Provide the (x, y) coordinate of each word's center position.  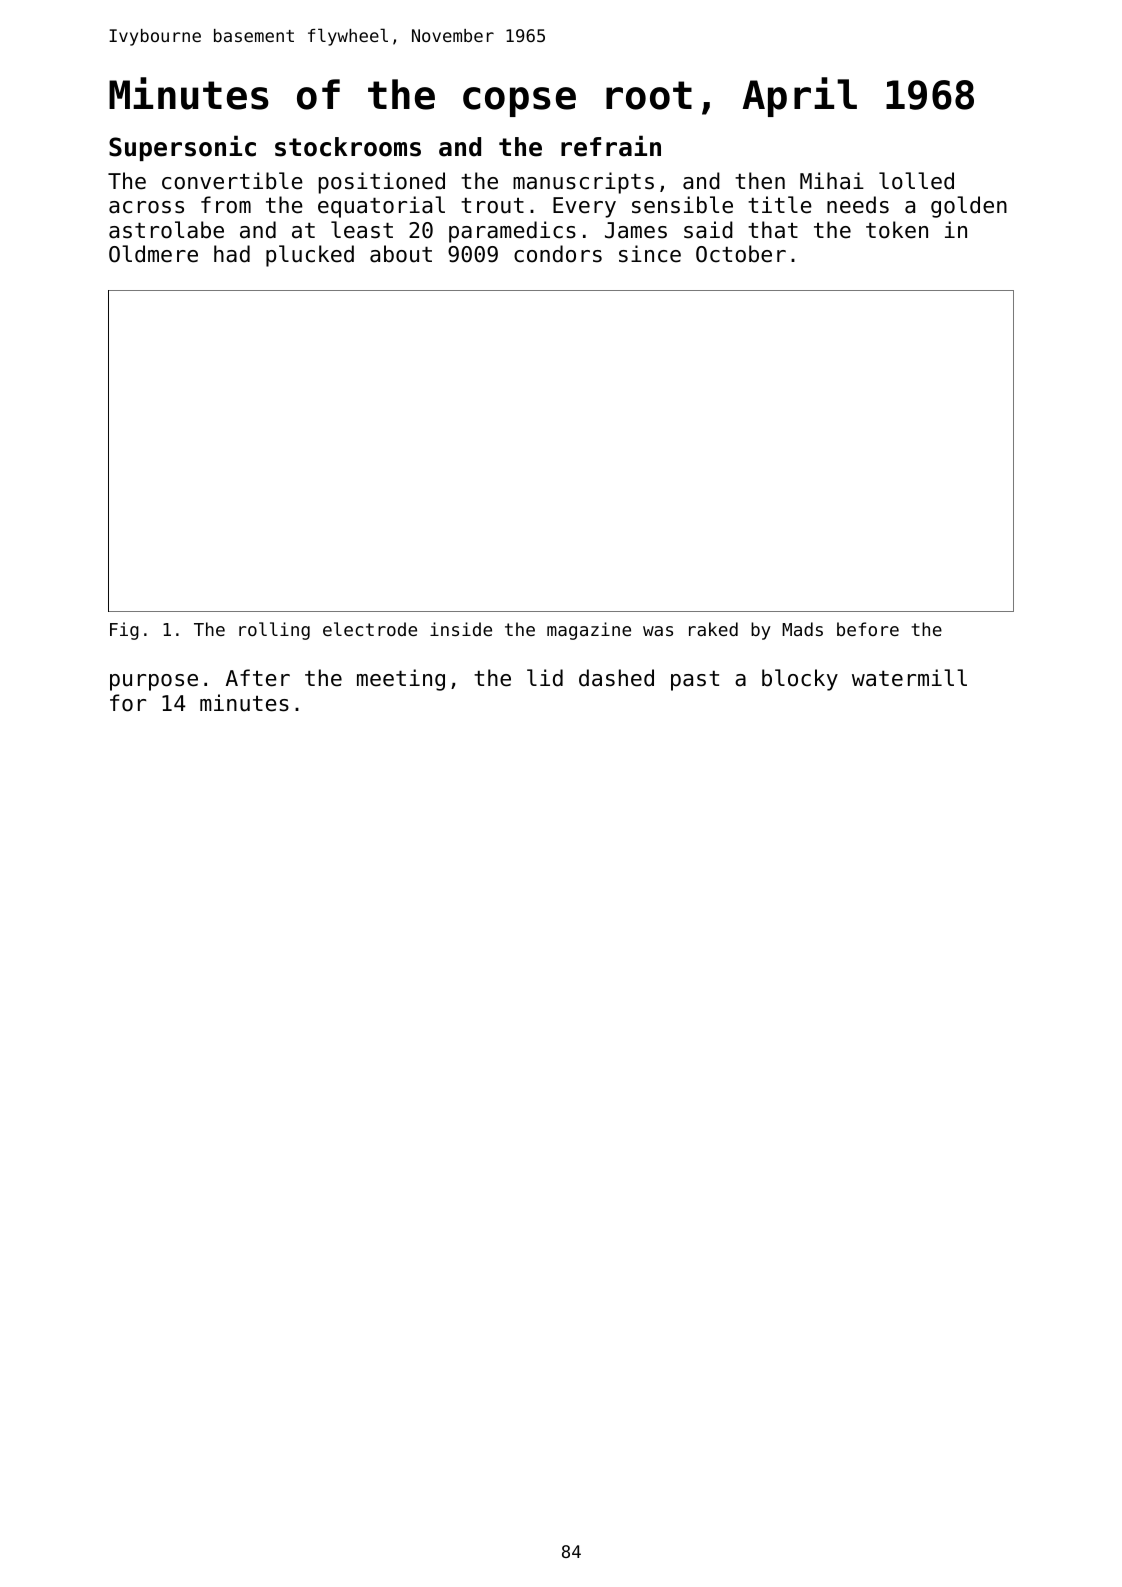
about (401, 254)
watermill (909, 678)
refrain (611, 146)
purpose (154, 682)
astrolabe (166, 230)
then (760, 181)
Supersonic (182, 148)
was (658, 631)
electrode (370, 629)
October (741, 254)
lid (545, 678)
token (897, 230)
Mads (802, 629)
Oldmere (153, 254)
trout (492, 206)
